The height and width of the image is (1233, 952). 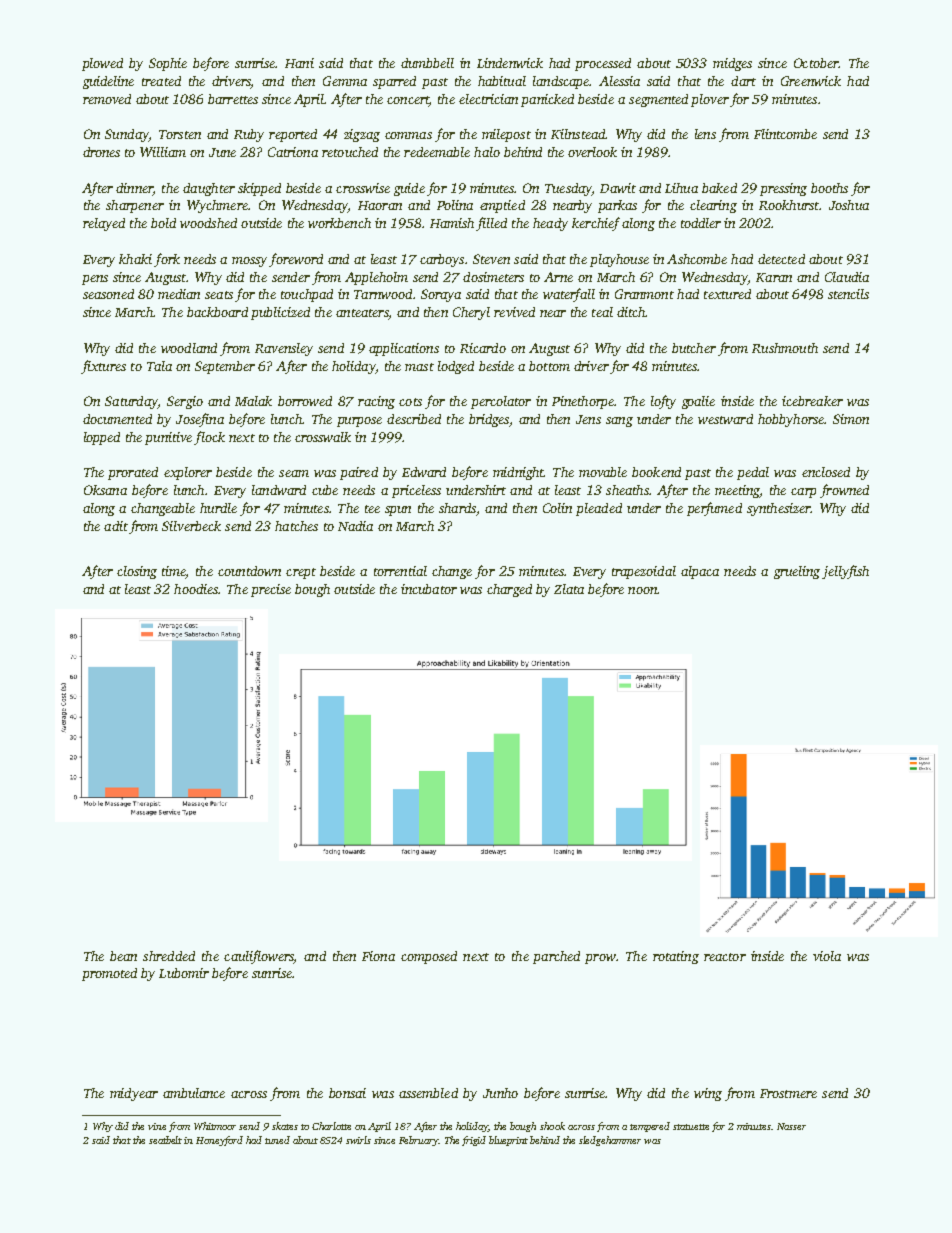 What do you see at coordinates (105, 490) in the image?
I see `Oksana` at bounding box center [105, 490].
